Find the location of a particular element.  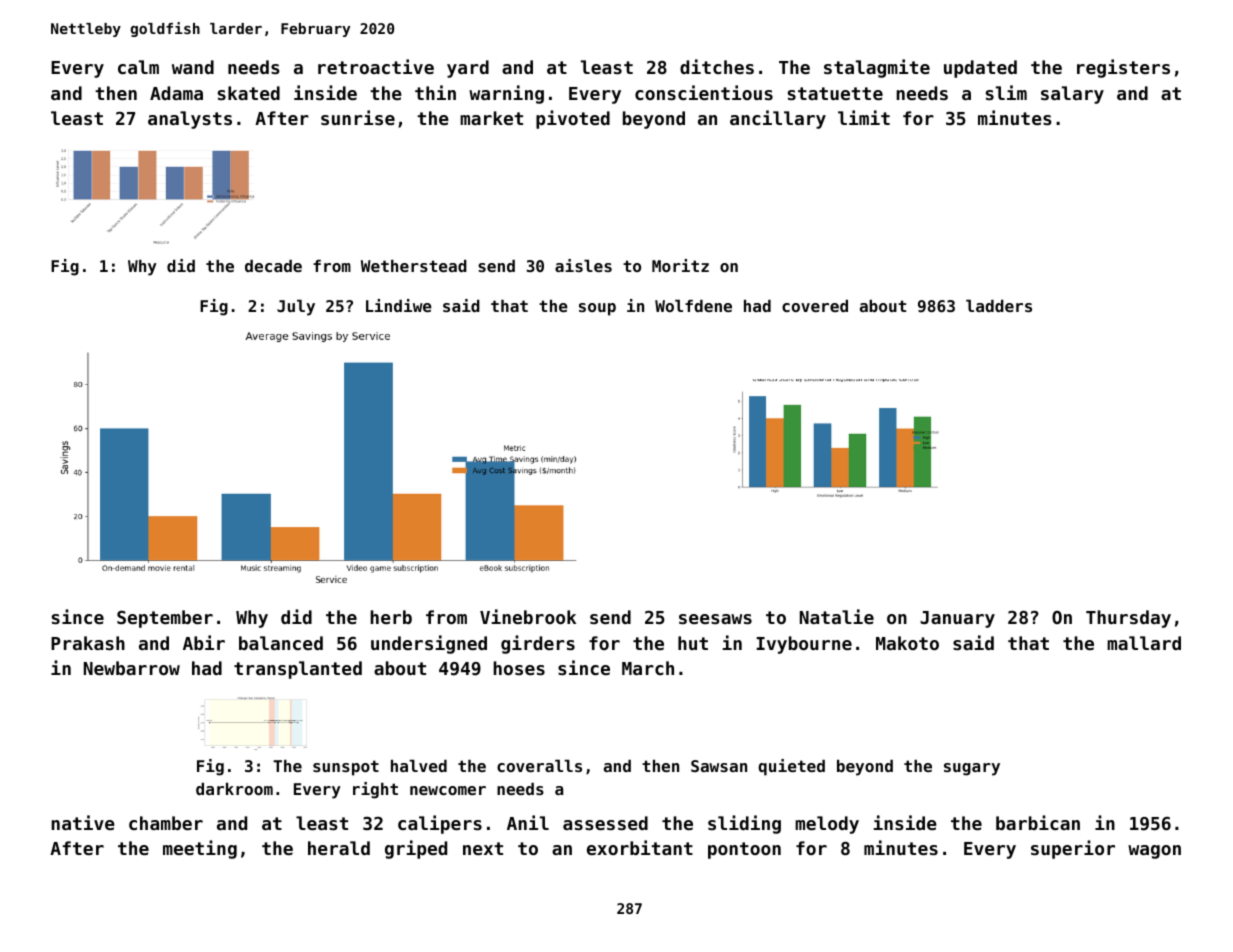

covered is located at coordinates (815, 306).
